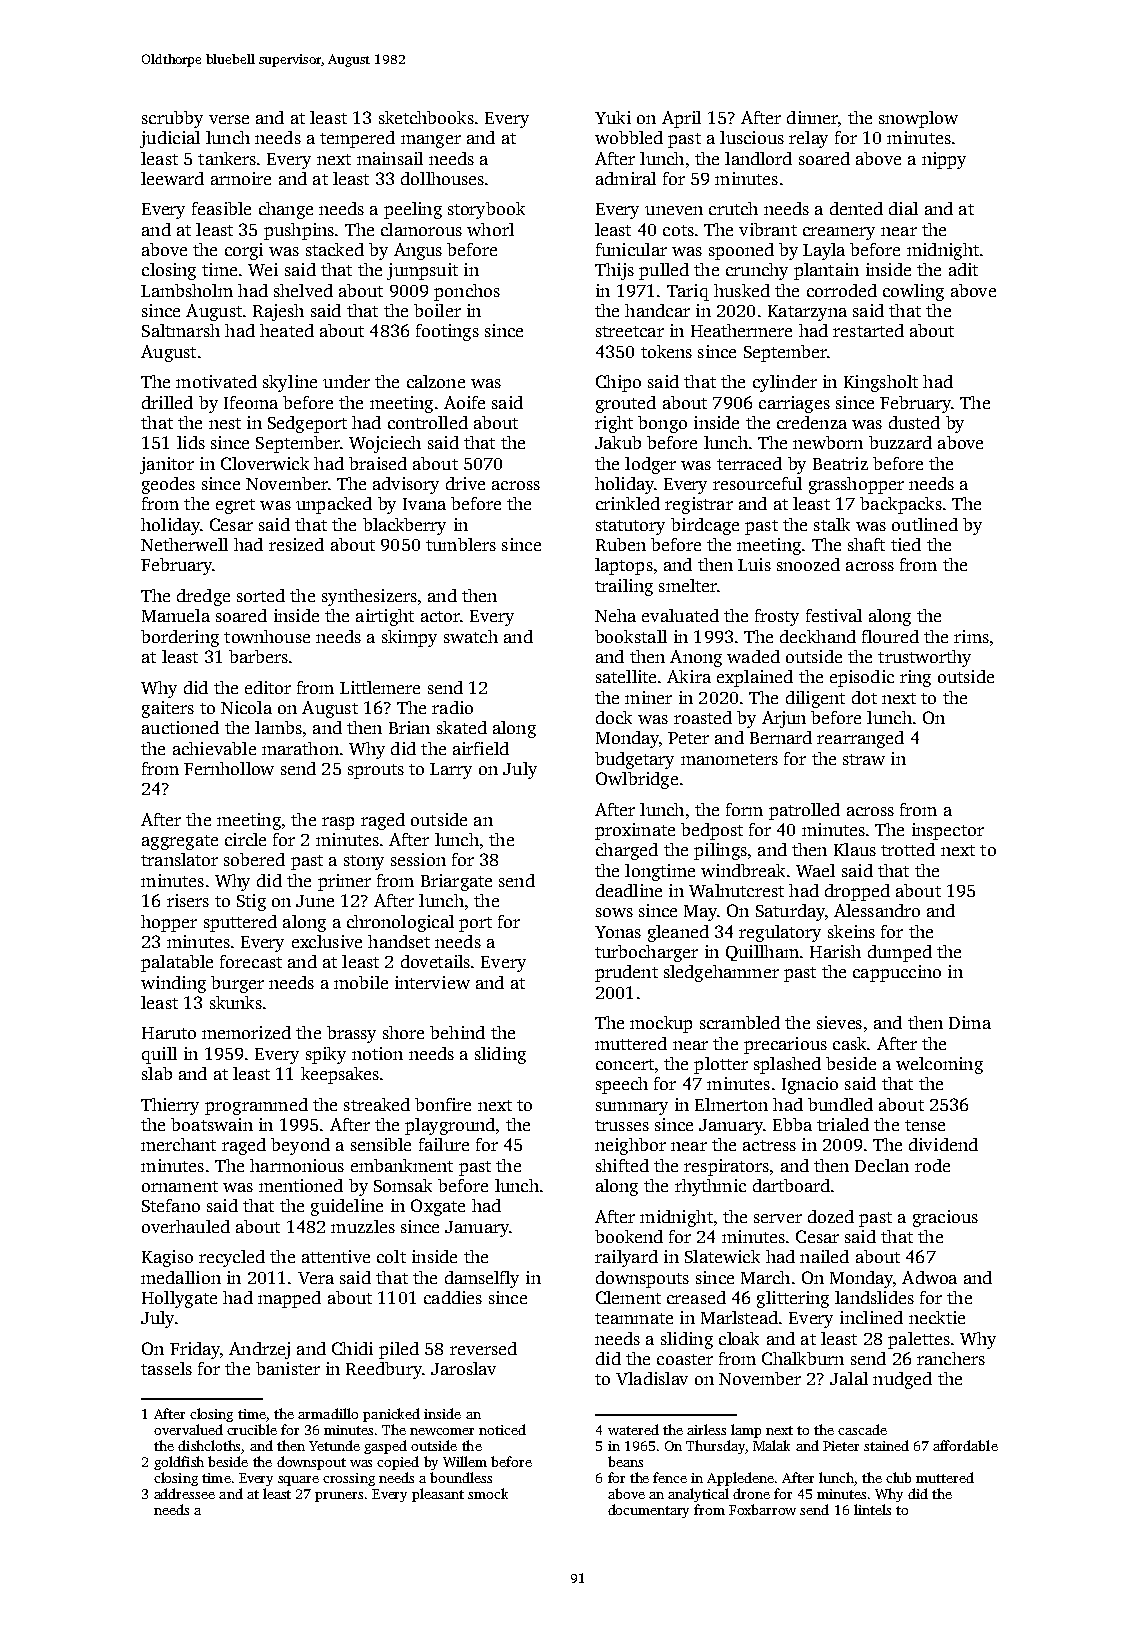  Describe the element at coordinates (467, 292) in the image. I see `ponchos` at that location.
